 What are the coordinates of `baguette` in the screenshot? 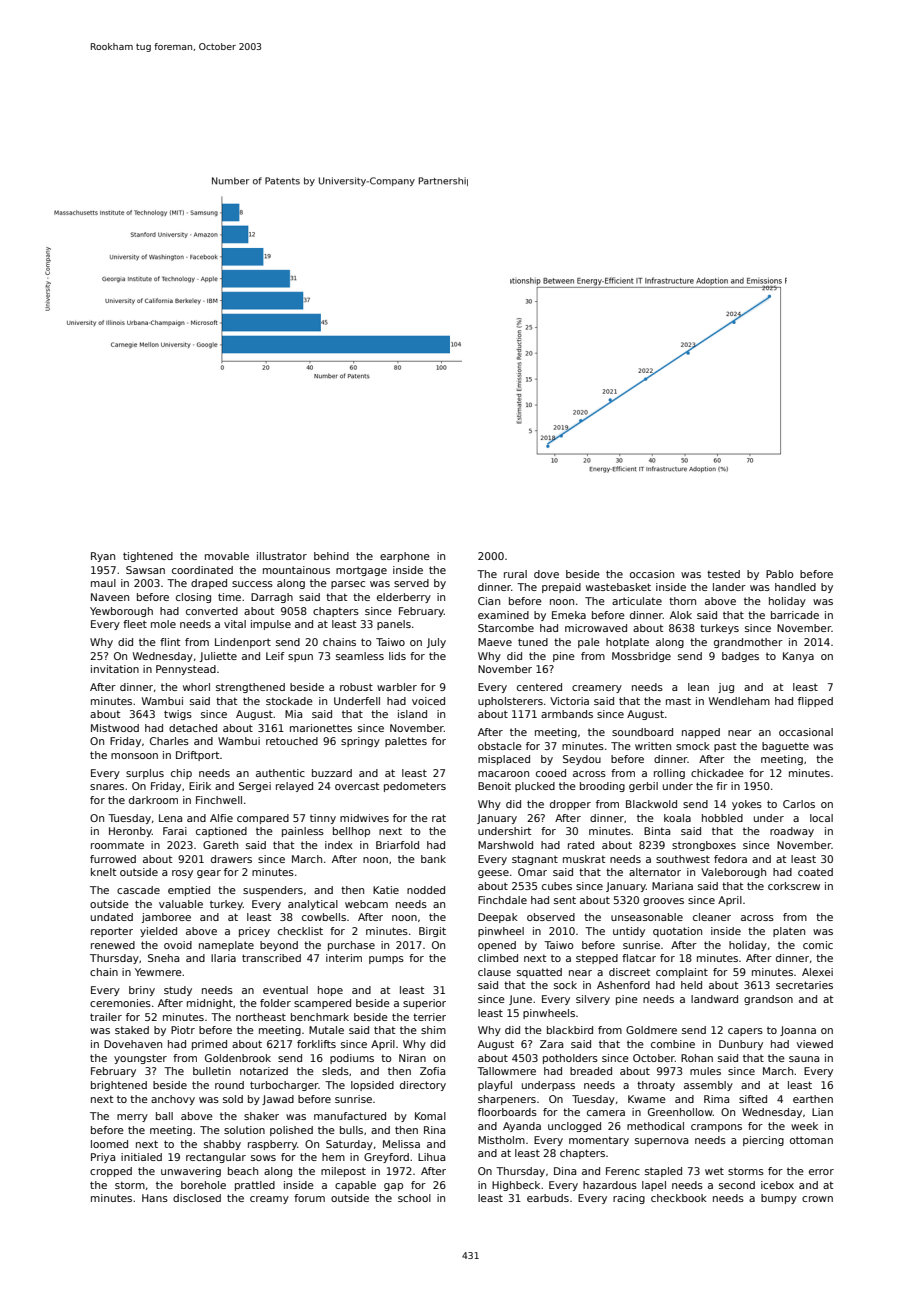 It's located at (785, 747).
